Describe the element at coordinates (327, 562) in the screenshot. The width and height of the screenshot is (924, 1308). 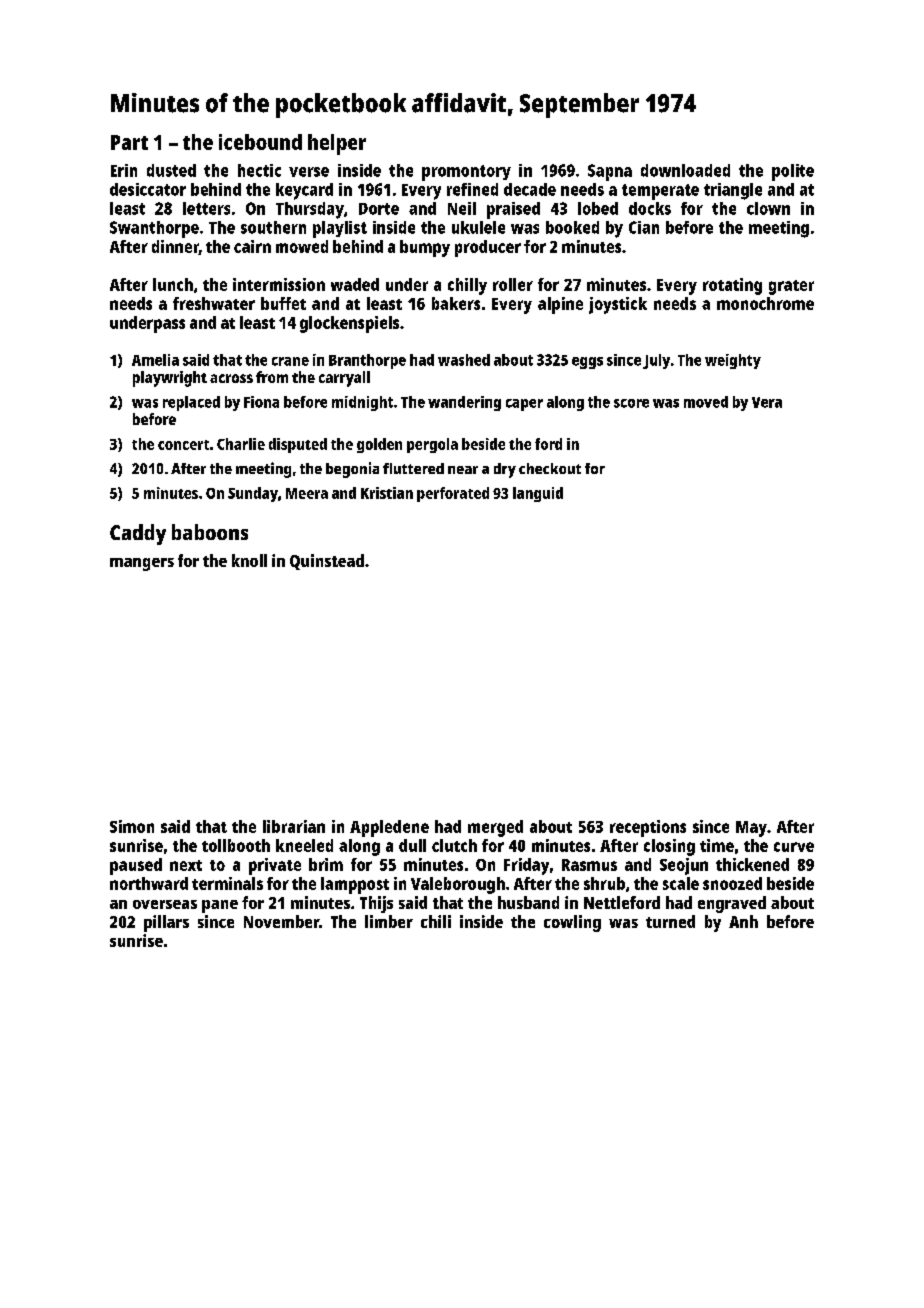
I see `Quinstead` at that location.
